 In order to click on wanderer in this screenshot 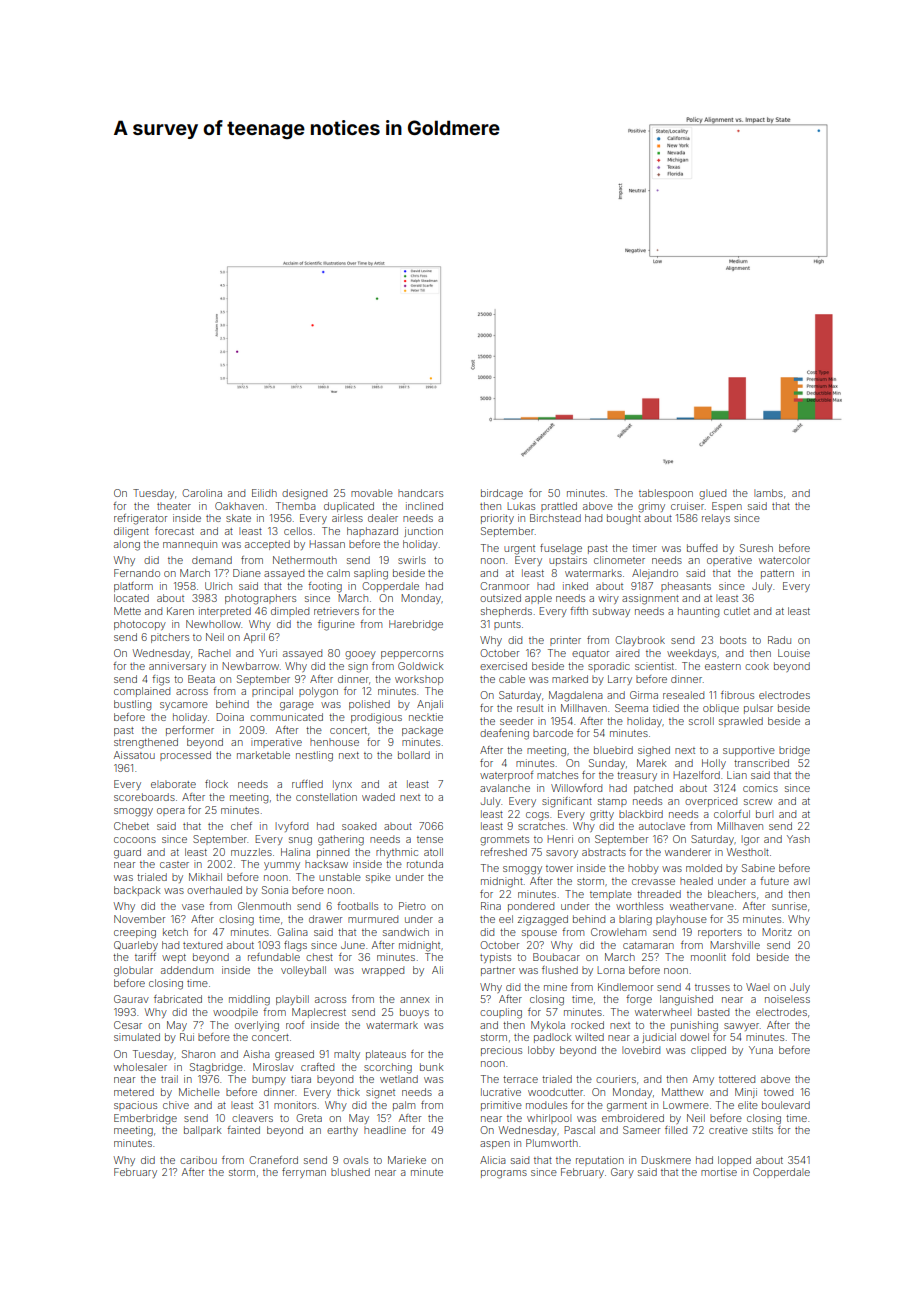, I will do `click(688, 852)`.
